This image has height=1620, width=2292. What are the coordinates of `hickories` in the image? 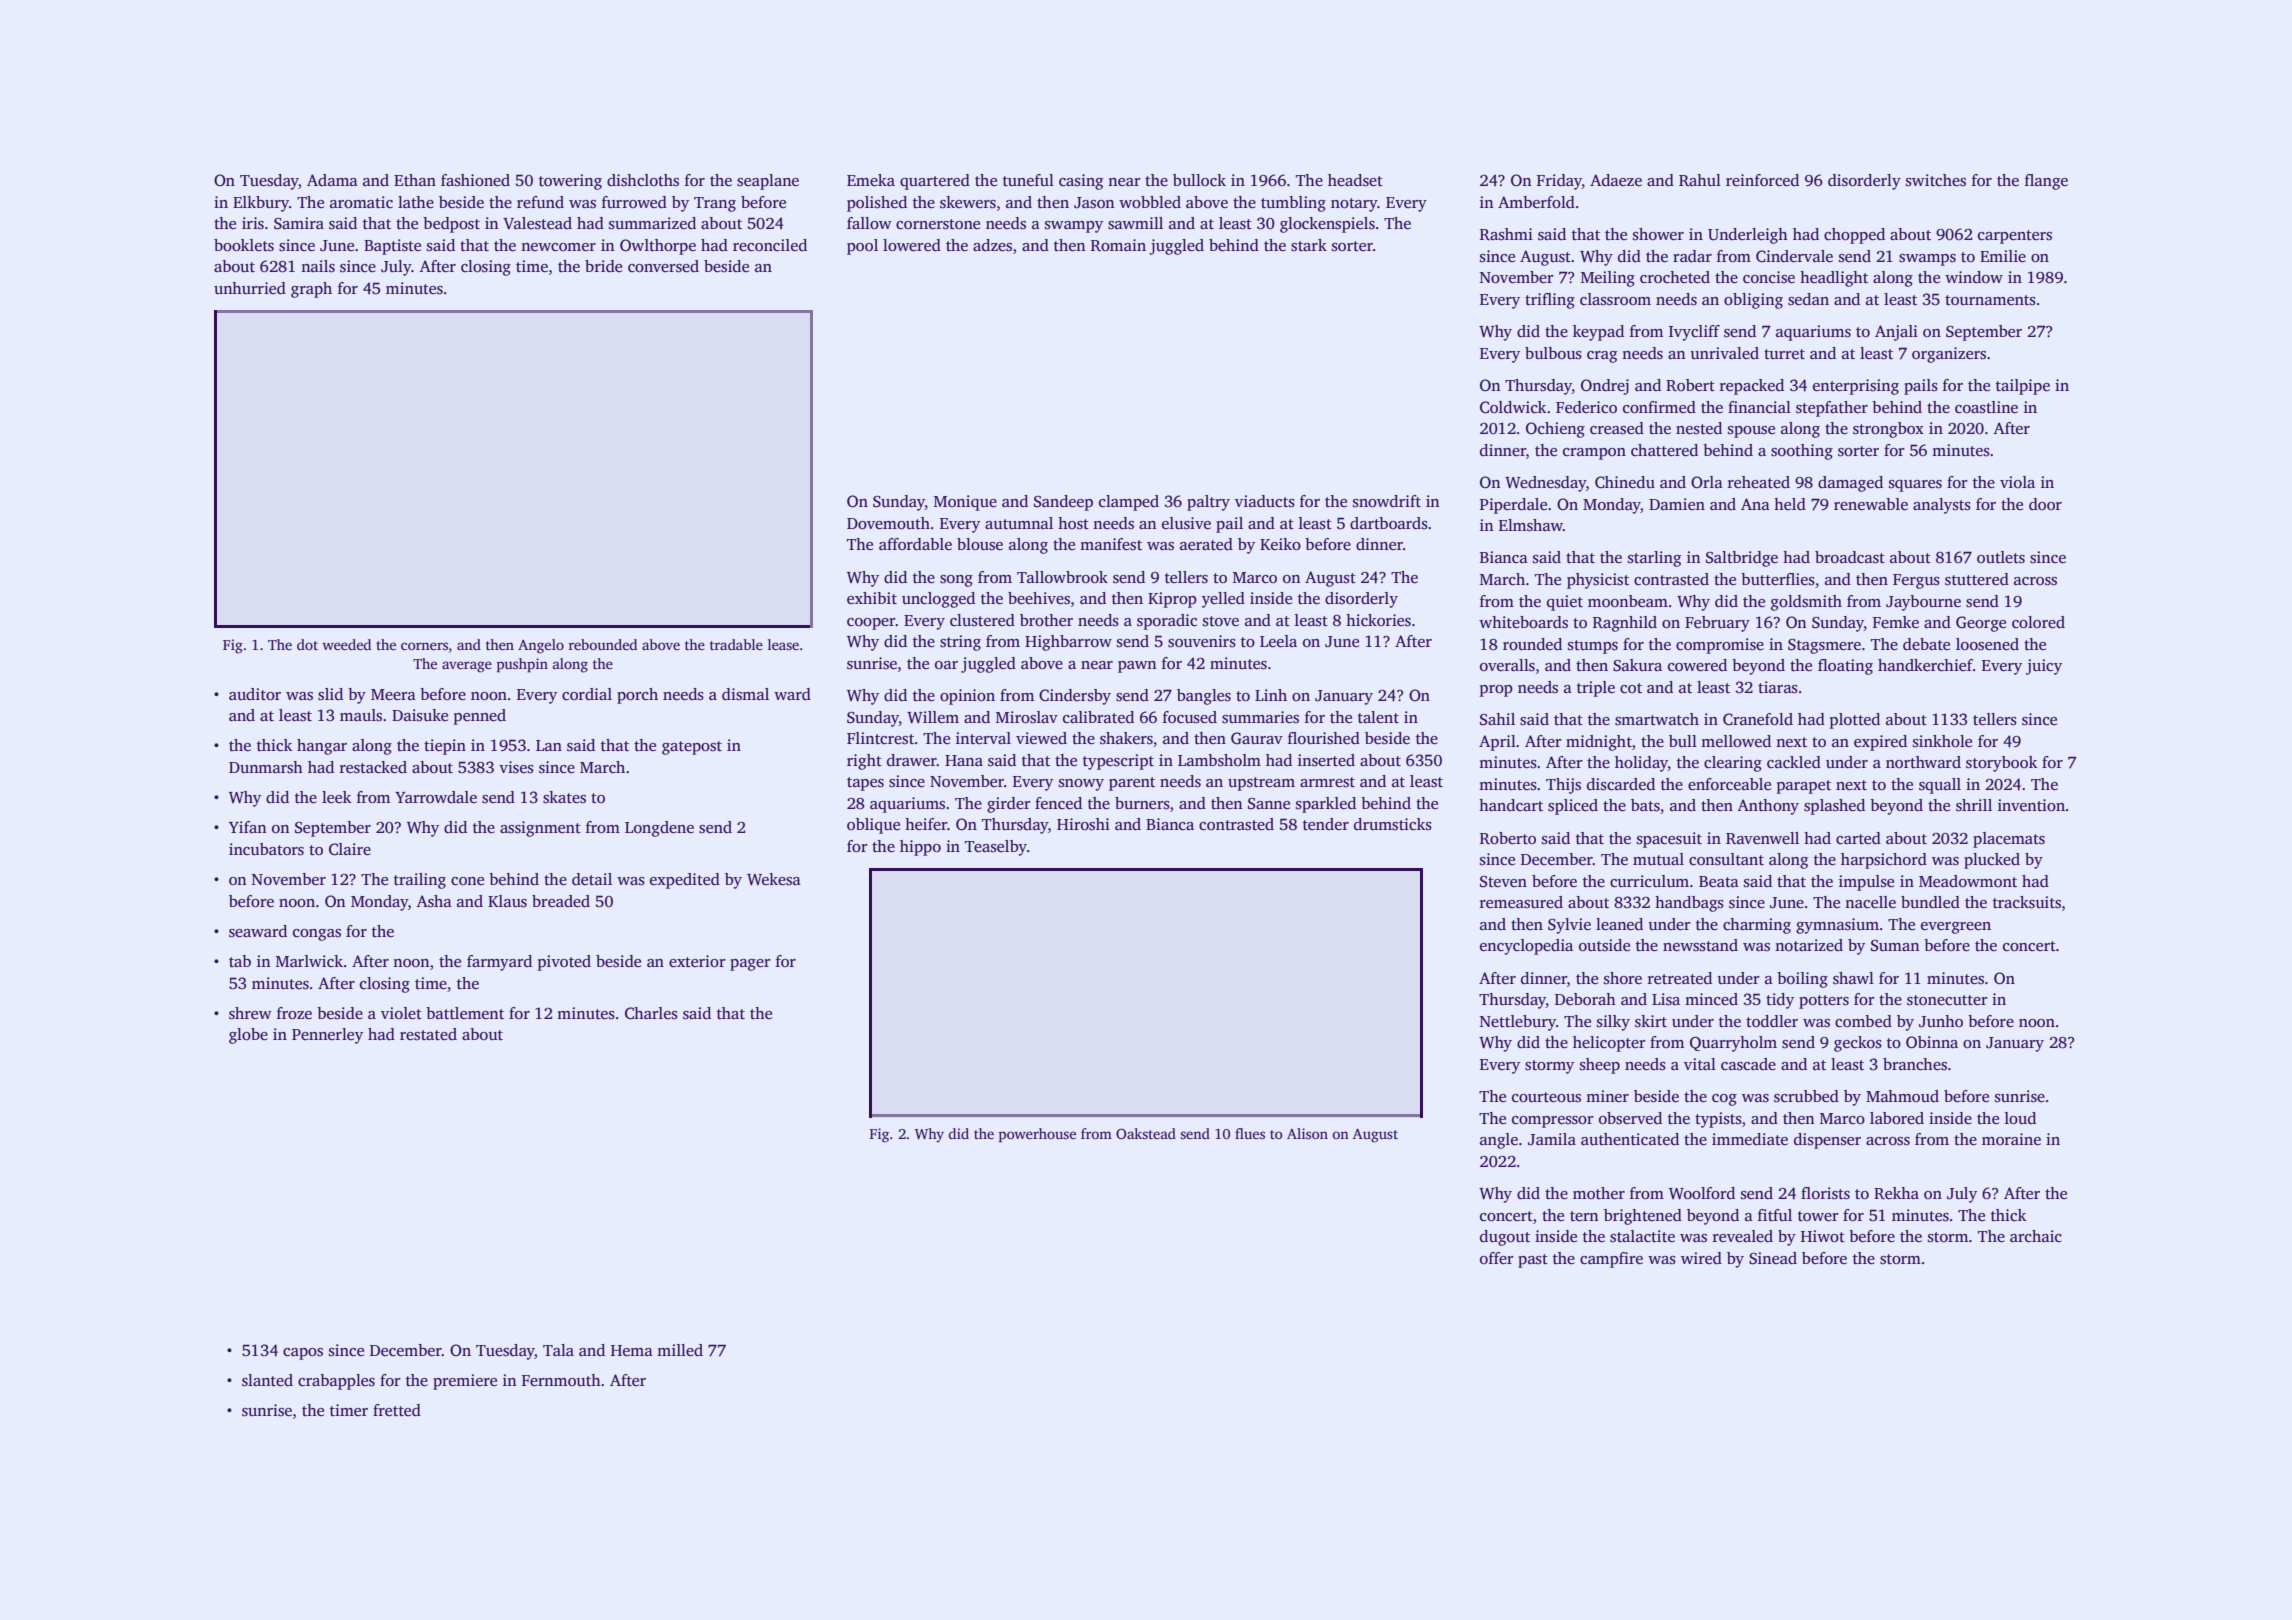 It's located at (1378, 620).
